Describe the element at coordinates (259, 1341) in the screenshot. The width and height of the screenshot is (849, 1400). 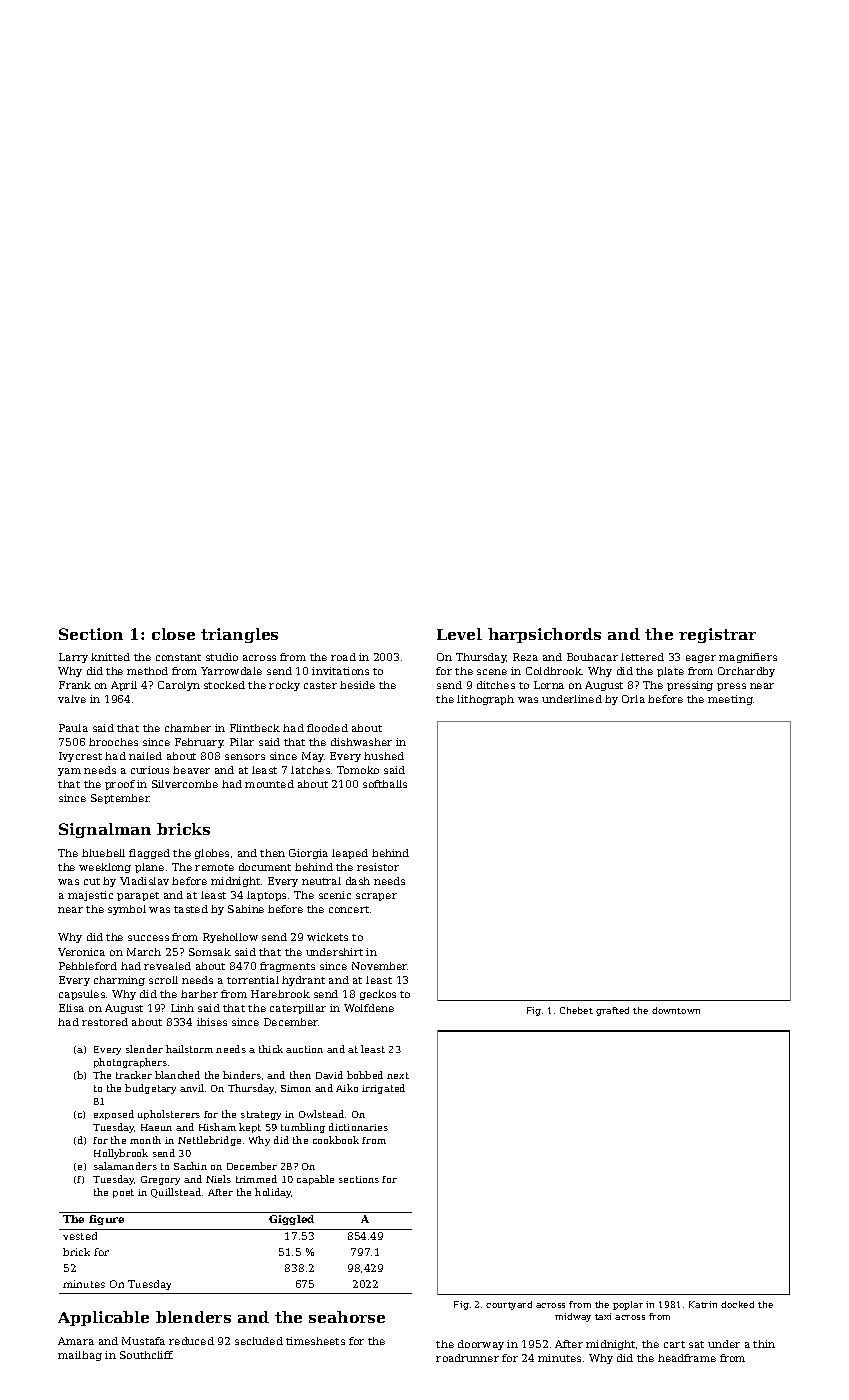
I see `secluded` at that location.
